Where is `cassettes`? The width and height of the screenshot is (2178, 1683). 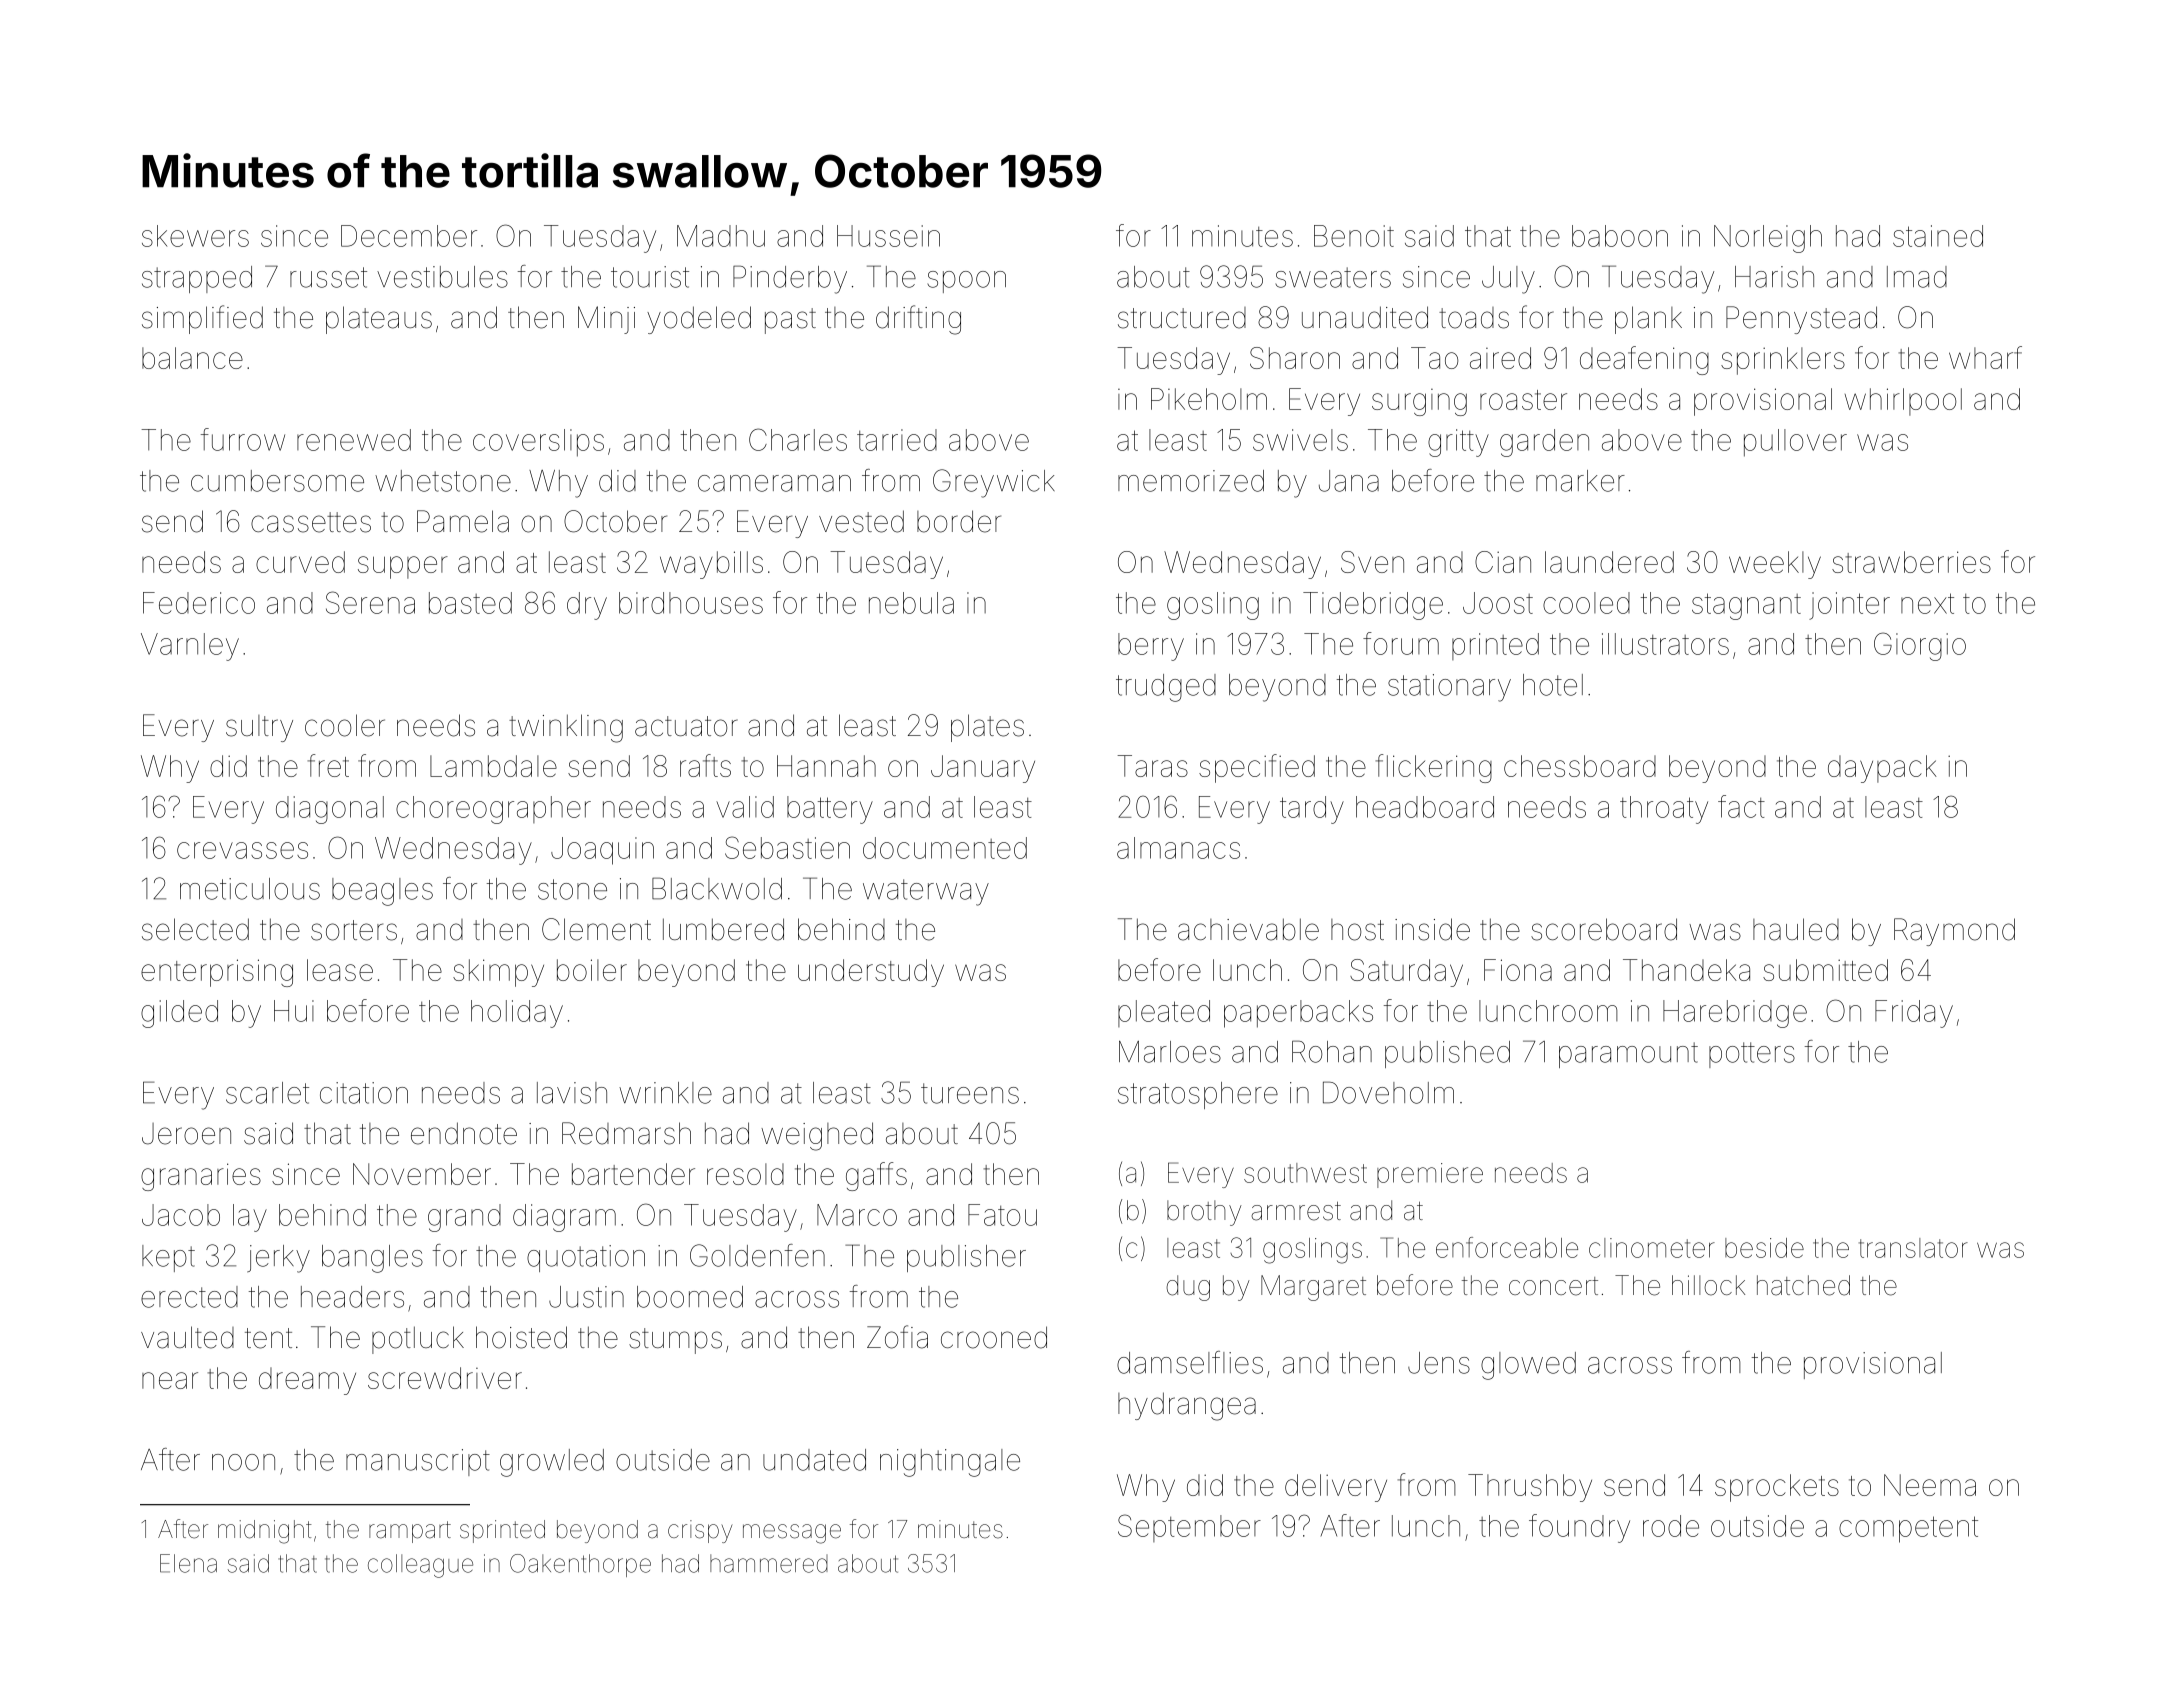 cassettes is located at coordinates (311, 522).
